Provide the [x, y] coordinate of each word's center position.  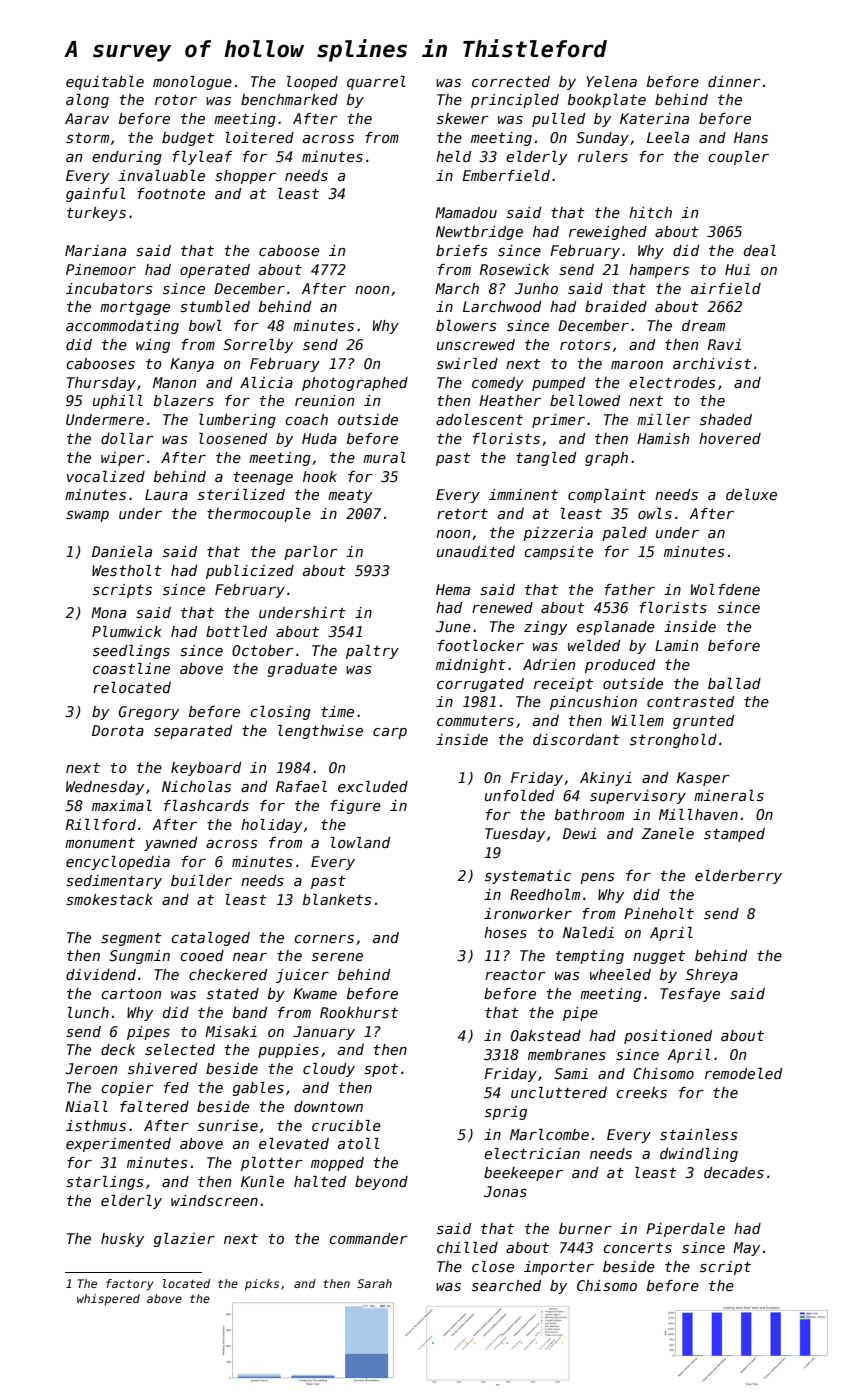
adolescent [479, 419]
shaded [726, 419]
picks [262, 1285]
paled [624, 534]
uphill [118, 402]
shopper [245, 177]
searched [506, 1285]
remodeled [743, 1073]
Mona [108, 612]
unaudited [476, 551]
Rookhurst [359, 1012]
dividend [101, 974]
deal [760, 250]
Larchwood [502, 306]
